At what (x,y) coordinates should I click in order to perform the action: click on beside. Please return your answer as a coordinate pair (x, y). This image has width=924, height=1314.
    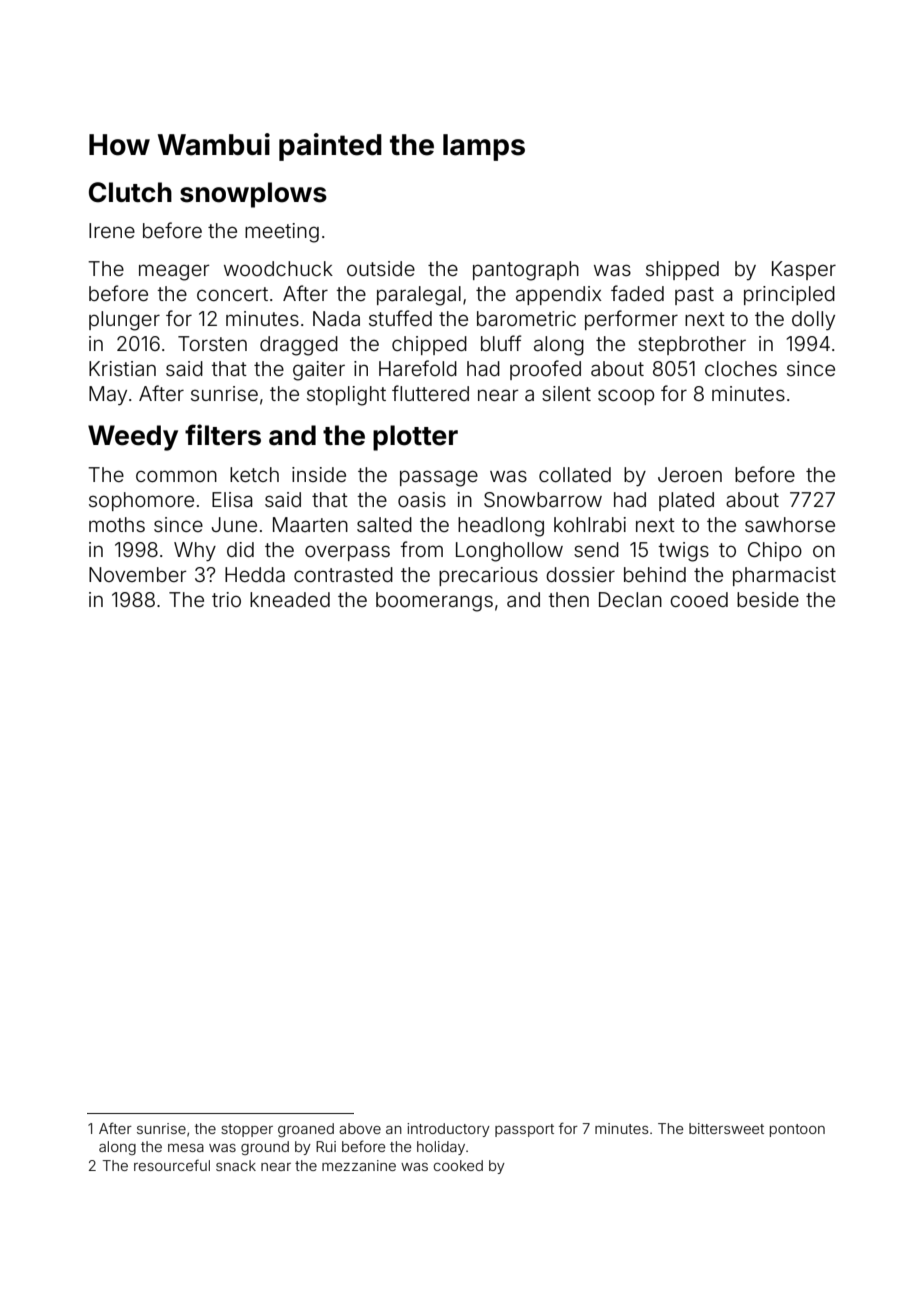
    Looking at the image, I should click on (768, 599).
